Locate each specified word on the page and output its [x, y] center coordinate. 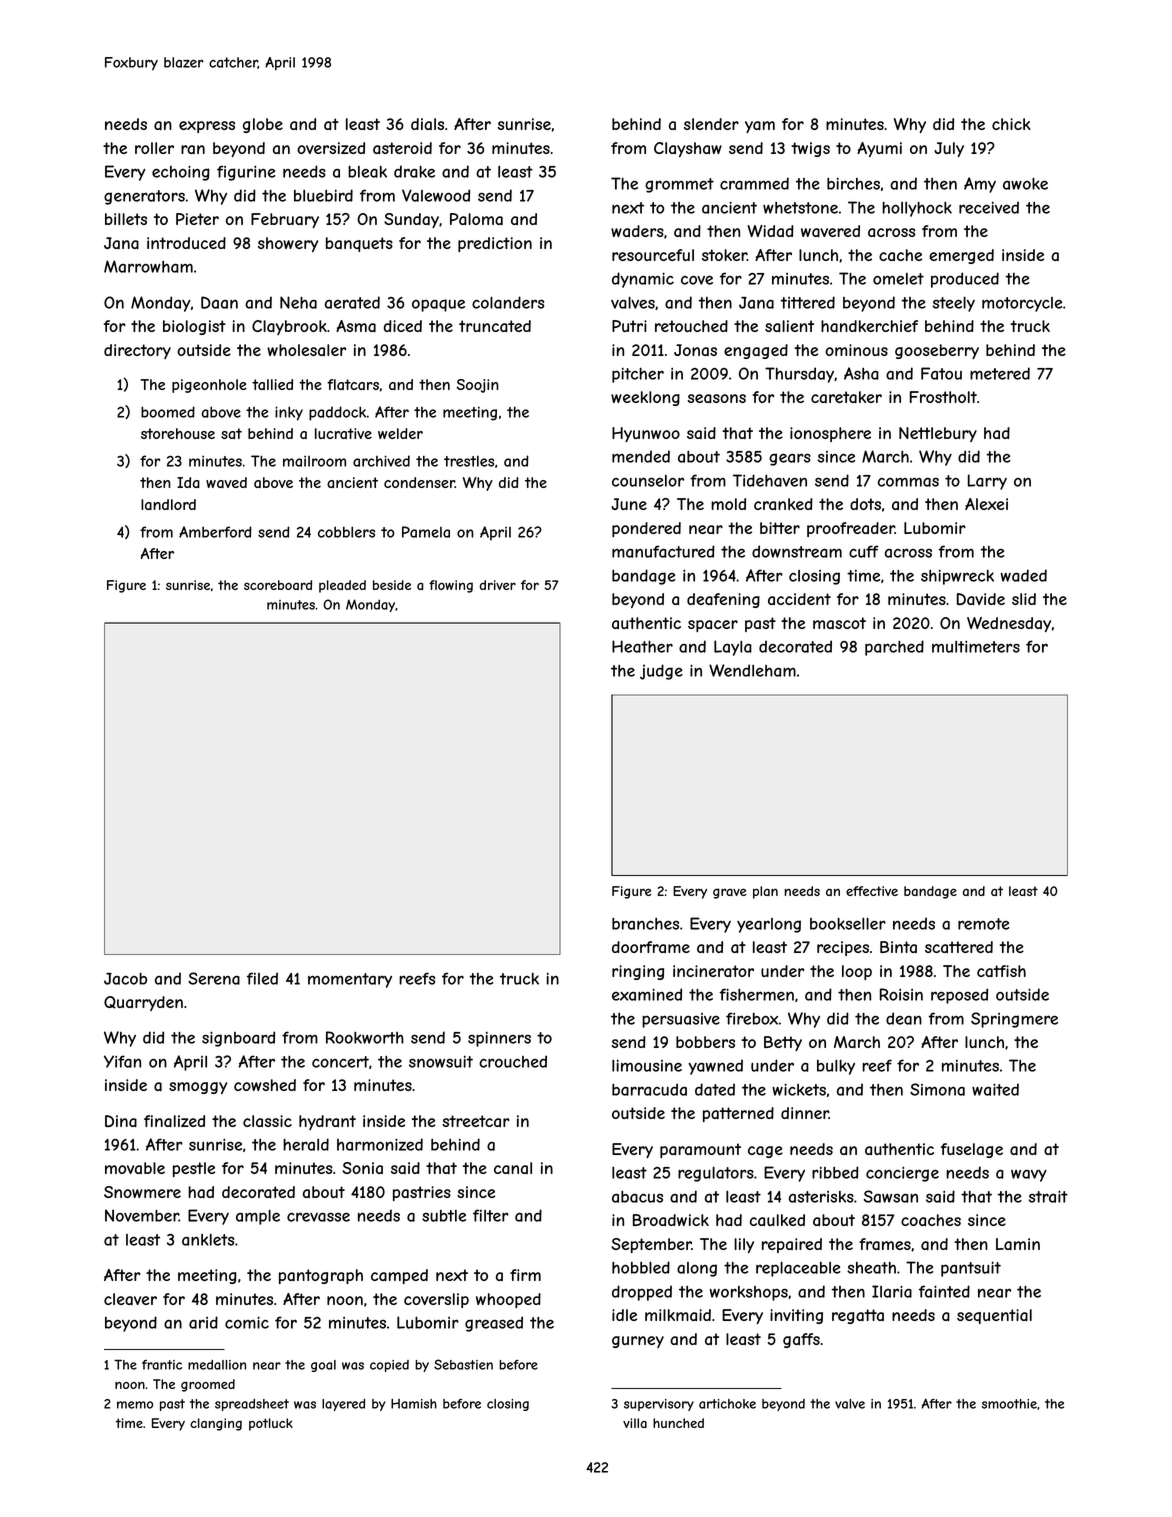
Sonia [362, 1168]
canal [513, 1168]
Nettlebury [938, 434]
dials [427, 124]
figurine [246, 173]
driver [498, 585]
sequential [994, 1316]
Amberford [215, 532]
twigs [810, 149]
